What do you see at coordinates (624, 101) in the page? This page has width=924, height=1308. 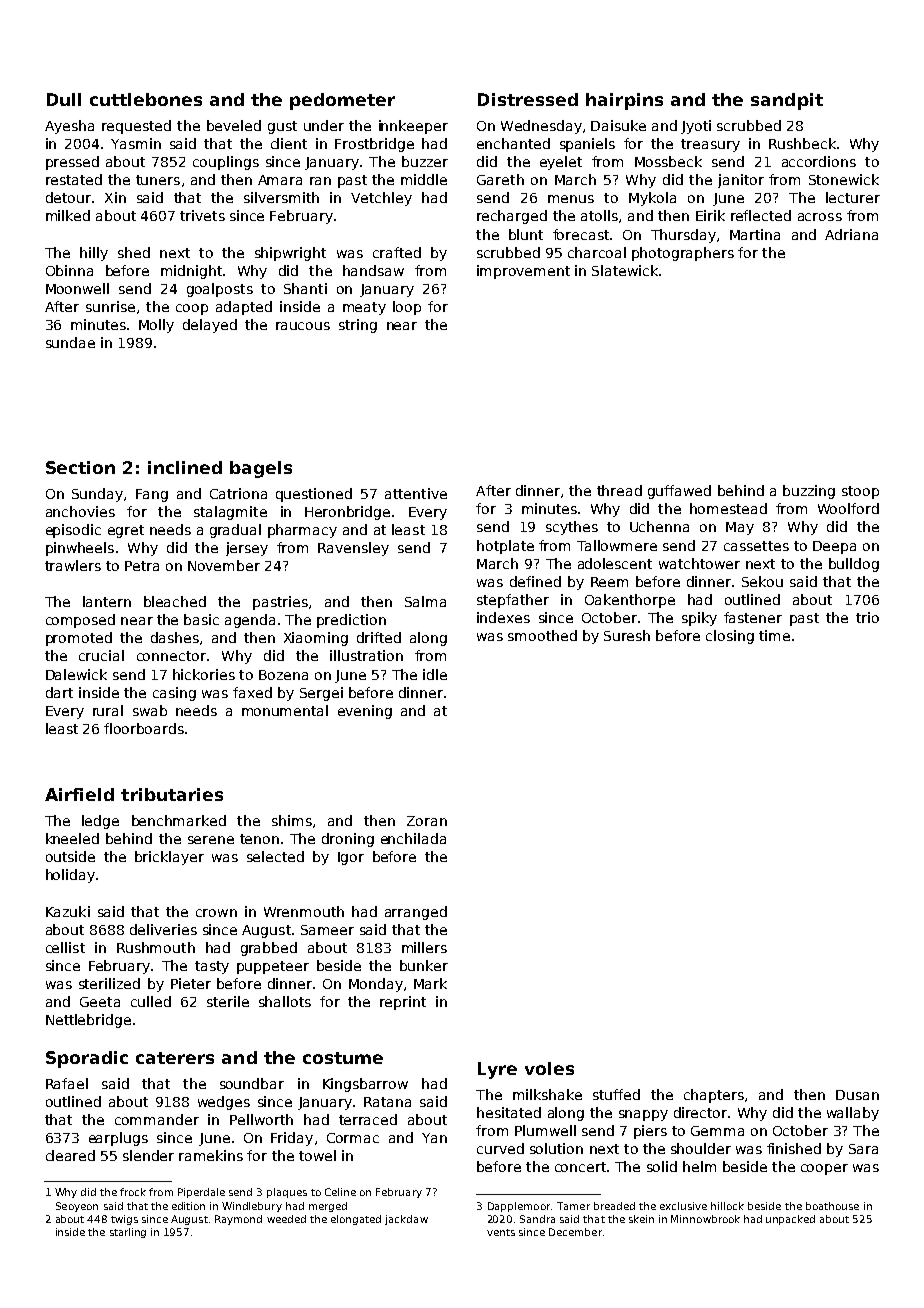 I see `hairpins` at bounding box center [624, 101].
